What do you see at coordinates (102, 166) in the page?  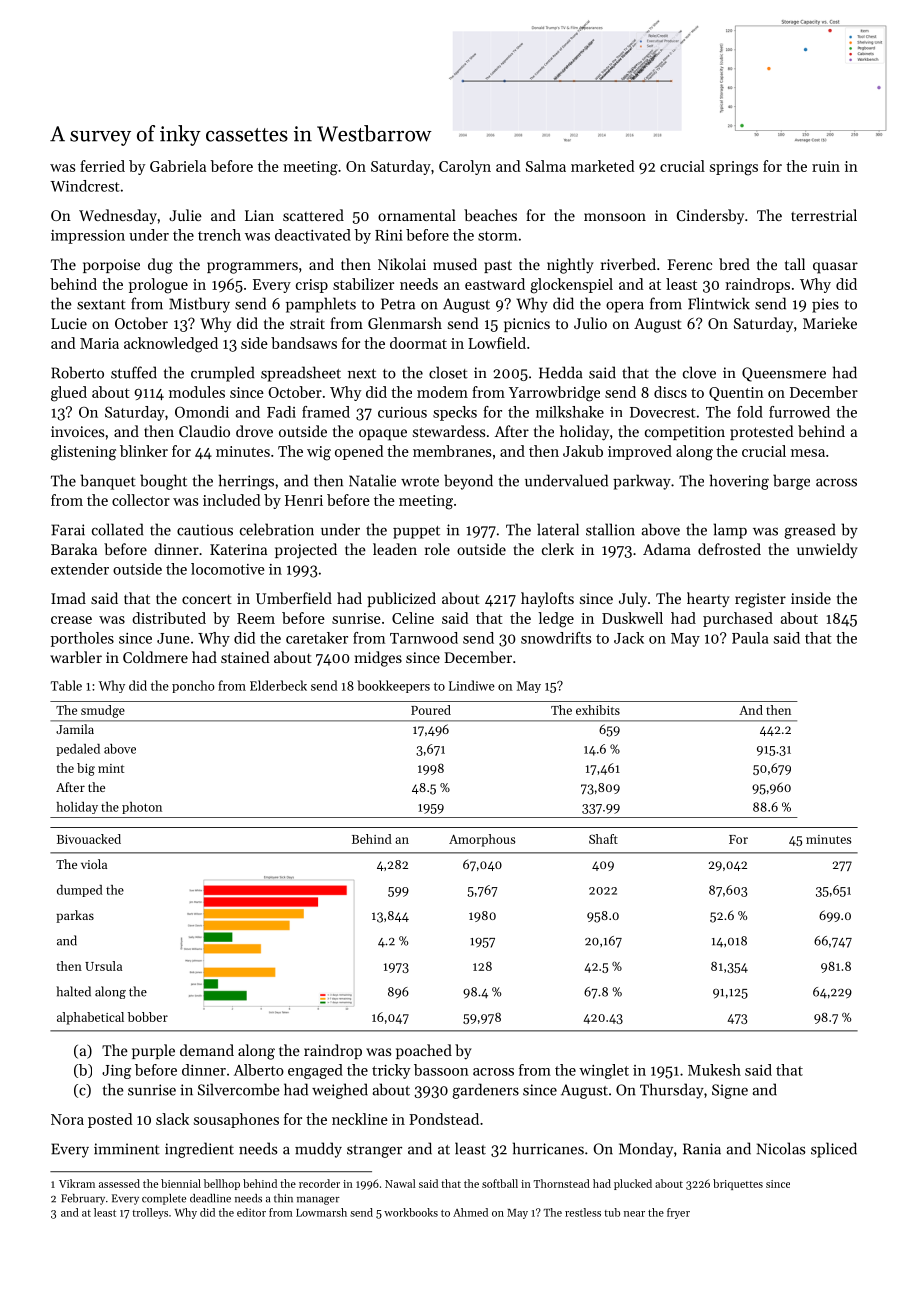 I see `ferried` at bounding box center [102, 166].
